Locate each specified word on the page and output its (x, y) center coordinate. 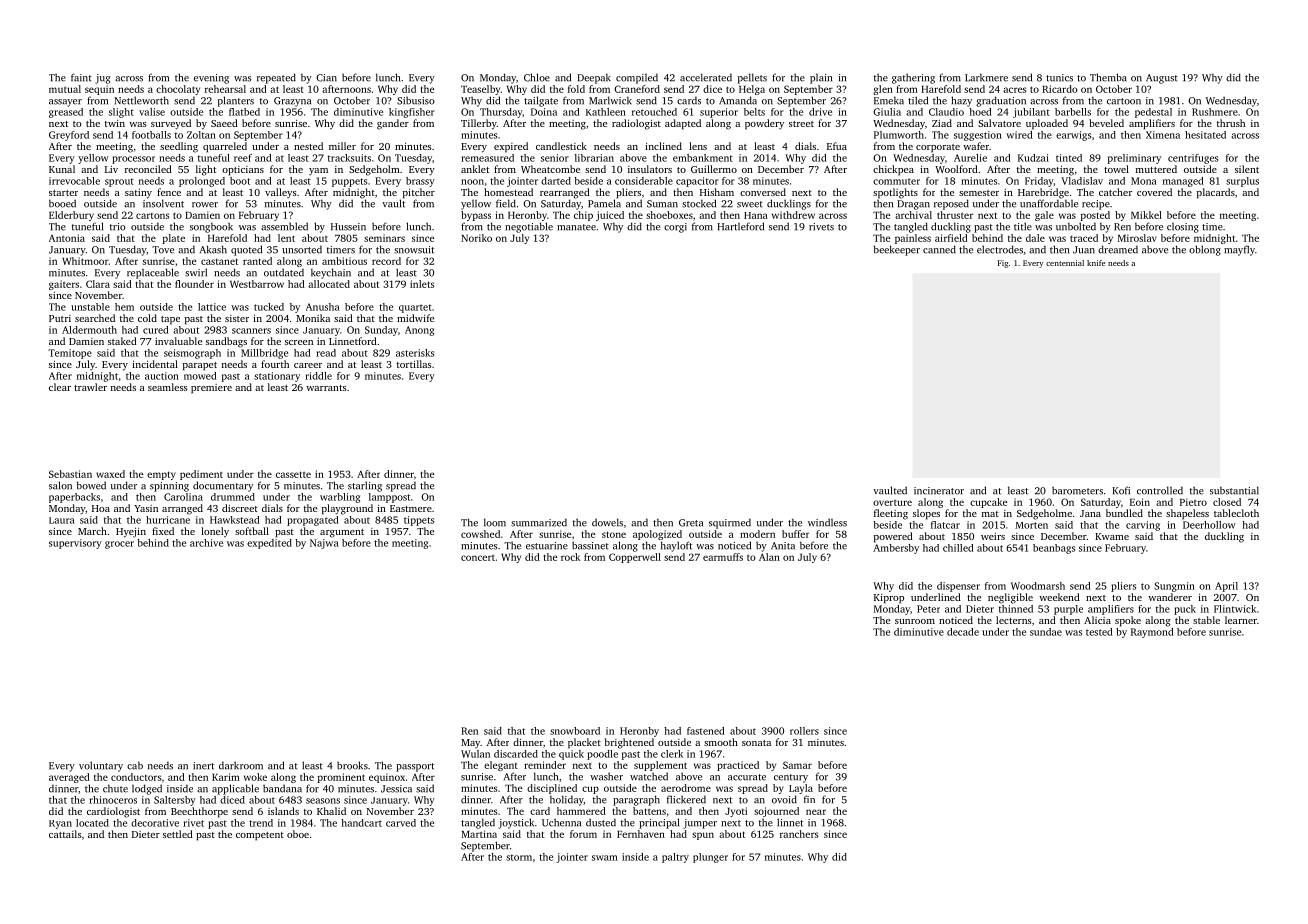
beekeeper (897, 250)
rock (570, 557)
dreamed (1118, 249)
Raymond (1152, 633)
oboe (298, 834)
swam (605, 858)
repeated (276, 78)
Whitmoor (85, 261)
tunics (1059, 78)
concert (478, 558)
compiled (637, 78)
